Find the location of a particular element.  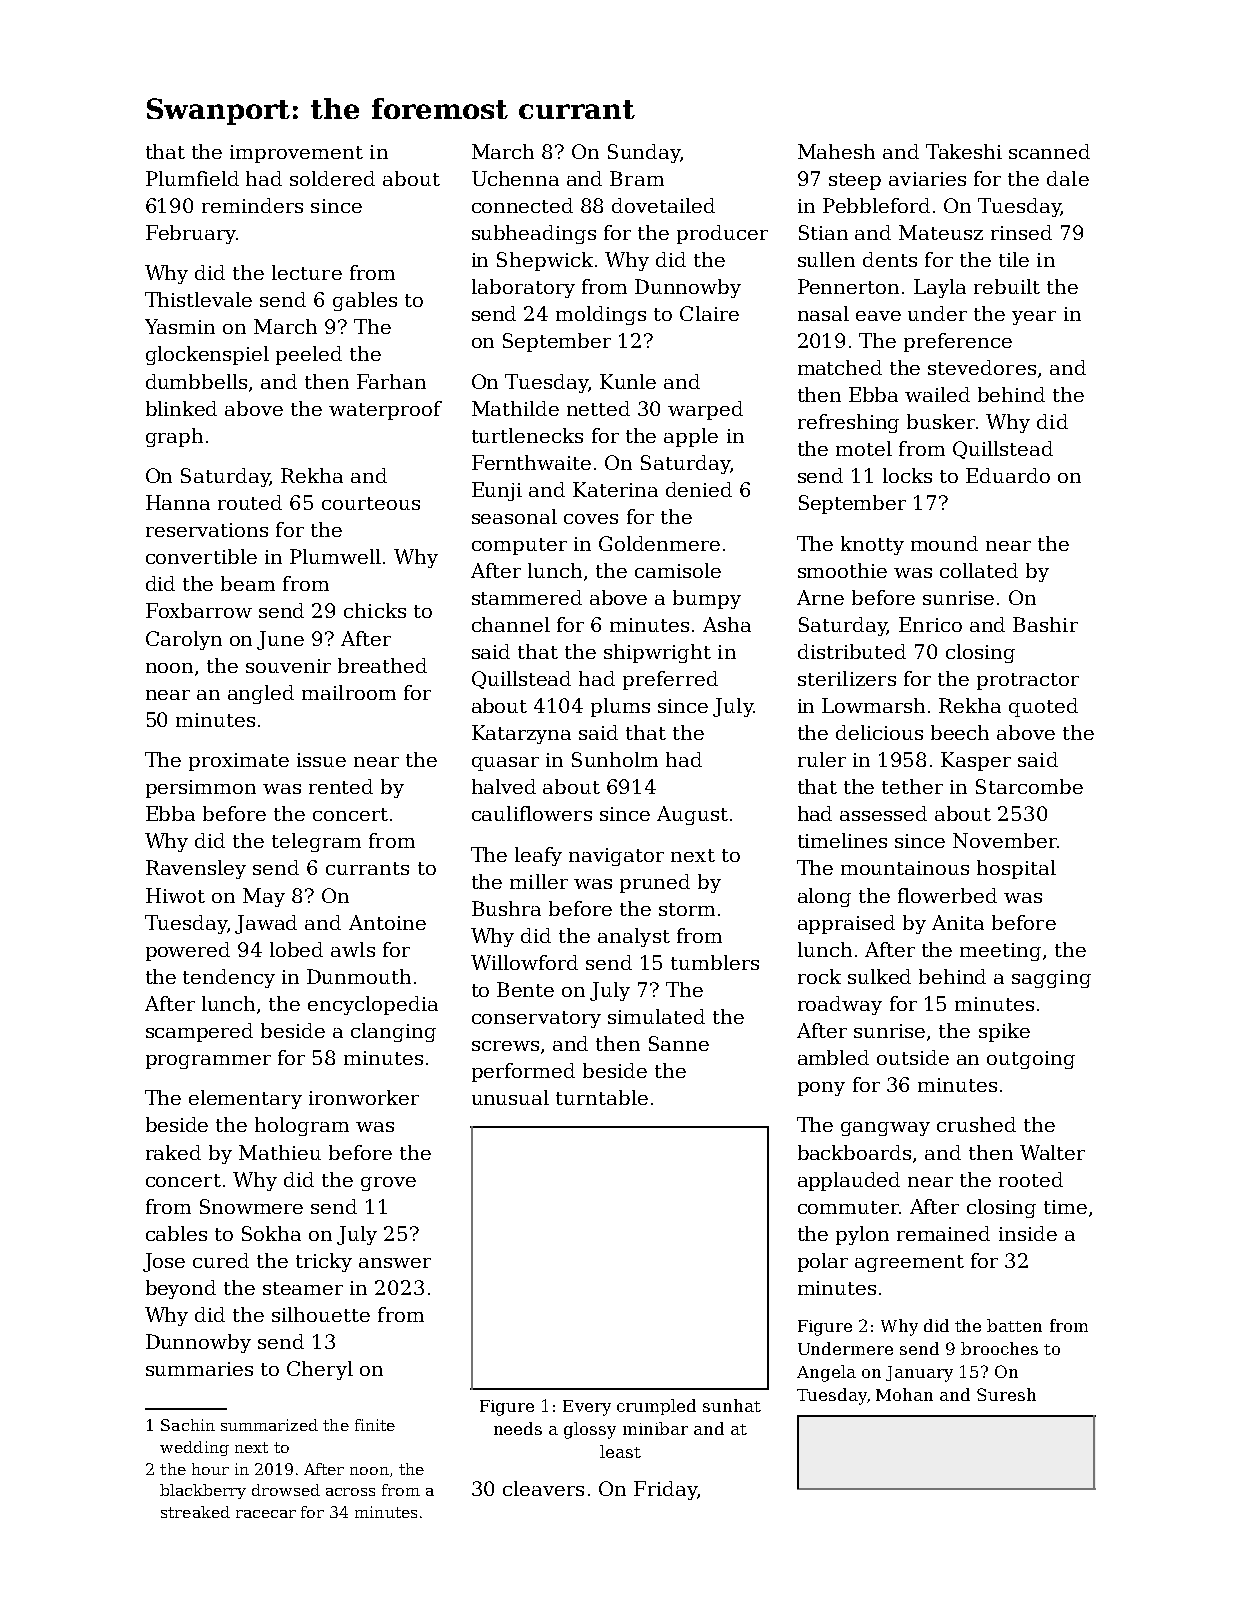

mailroom is located at coordinates (349, 692).
